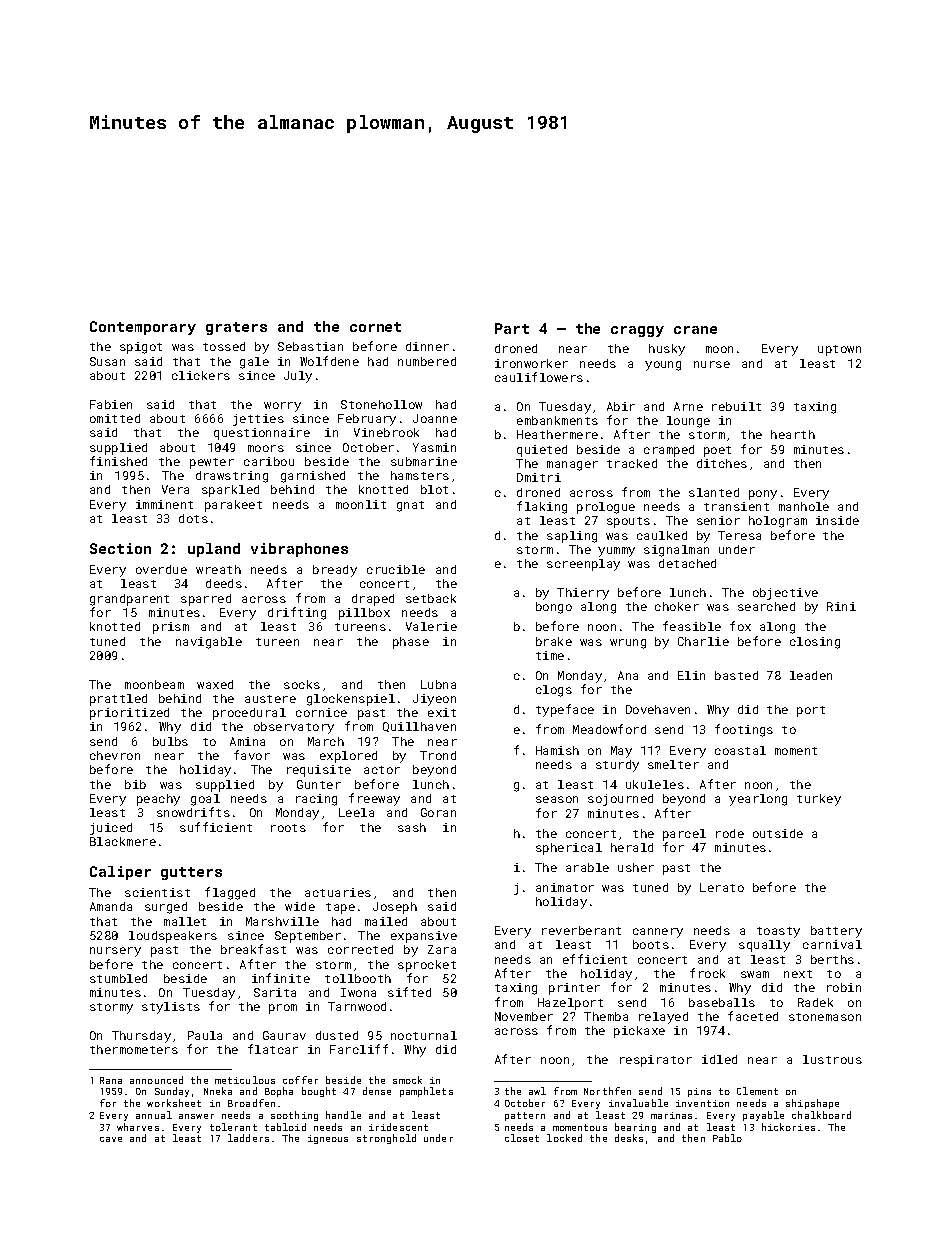  What do you see at coordinates (382, 770) in the page?
I see `actor` at bounding box center [382, 770].
